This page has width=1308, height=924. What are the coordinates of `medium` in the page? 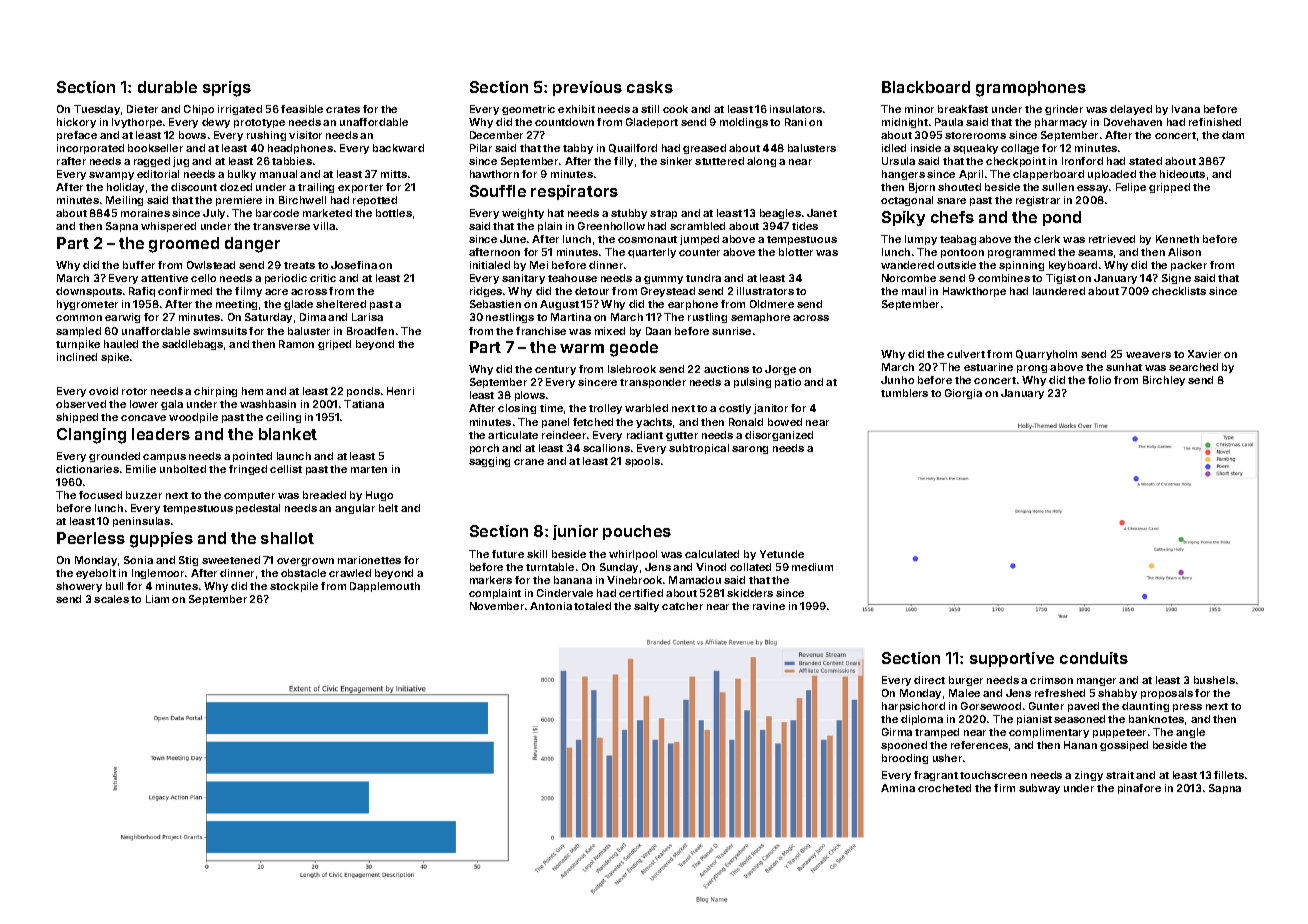 It's located at (812, 567).
